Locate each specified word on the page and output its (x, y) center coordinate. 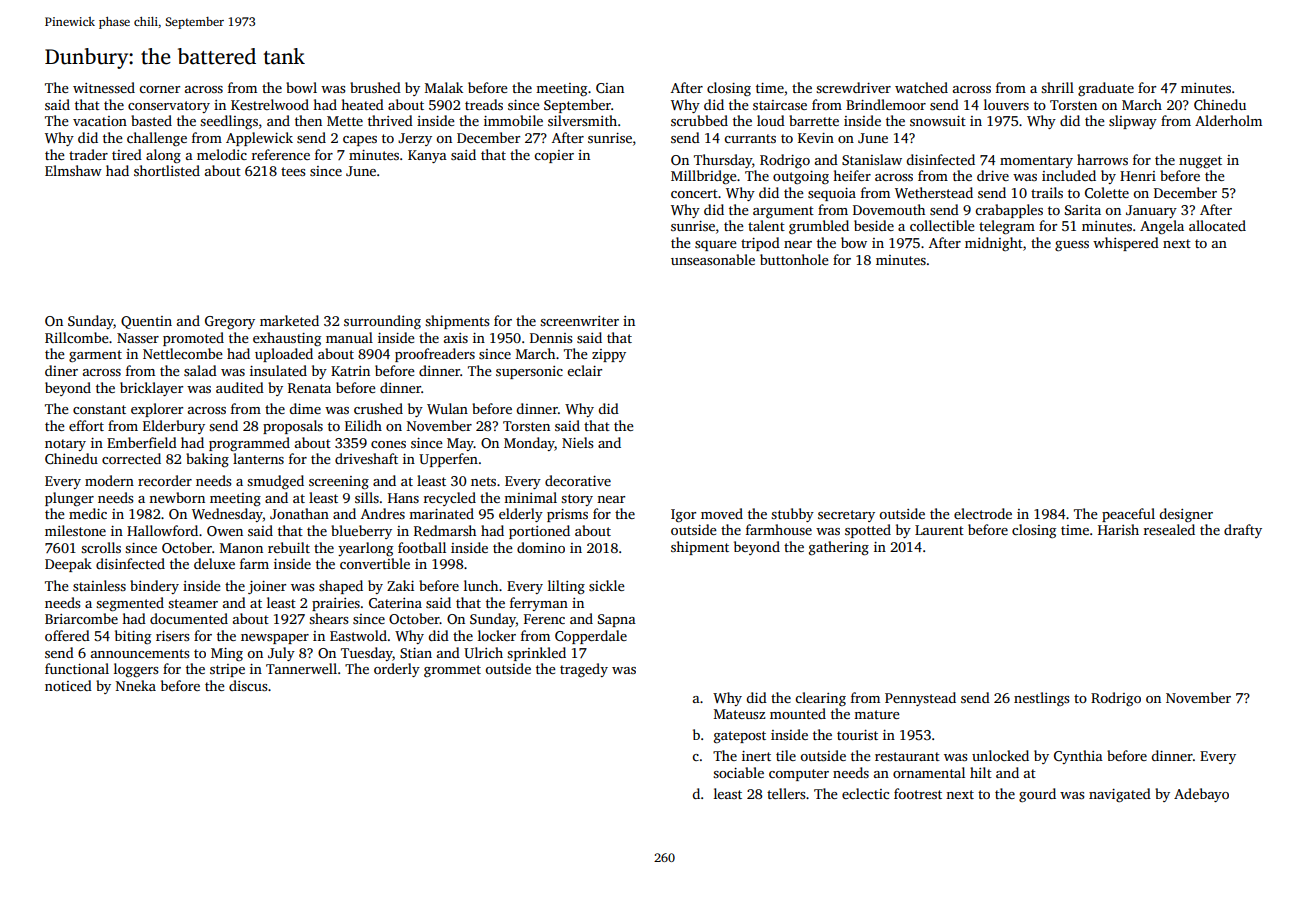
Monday (529, 444)
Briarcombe (81, 618)
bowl (301, 87)
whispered (1126, 244)
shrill (1057, 87)
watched (921, 87)
